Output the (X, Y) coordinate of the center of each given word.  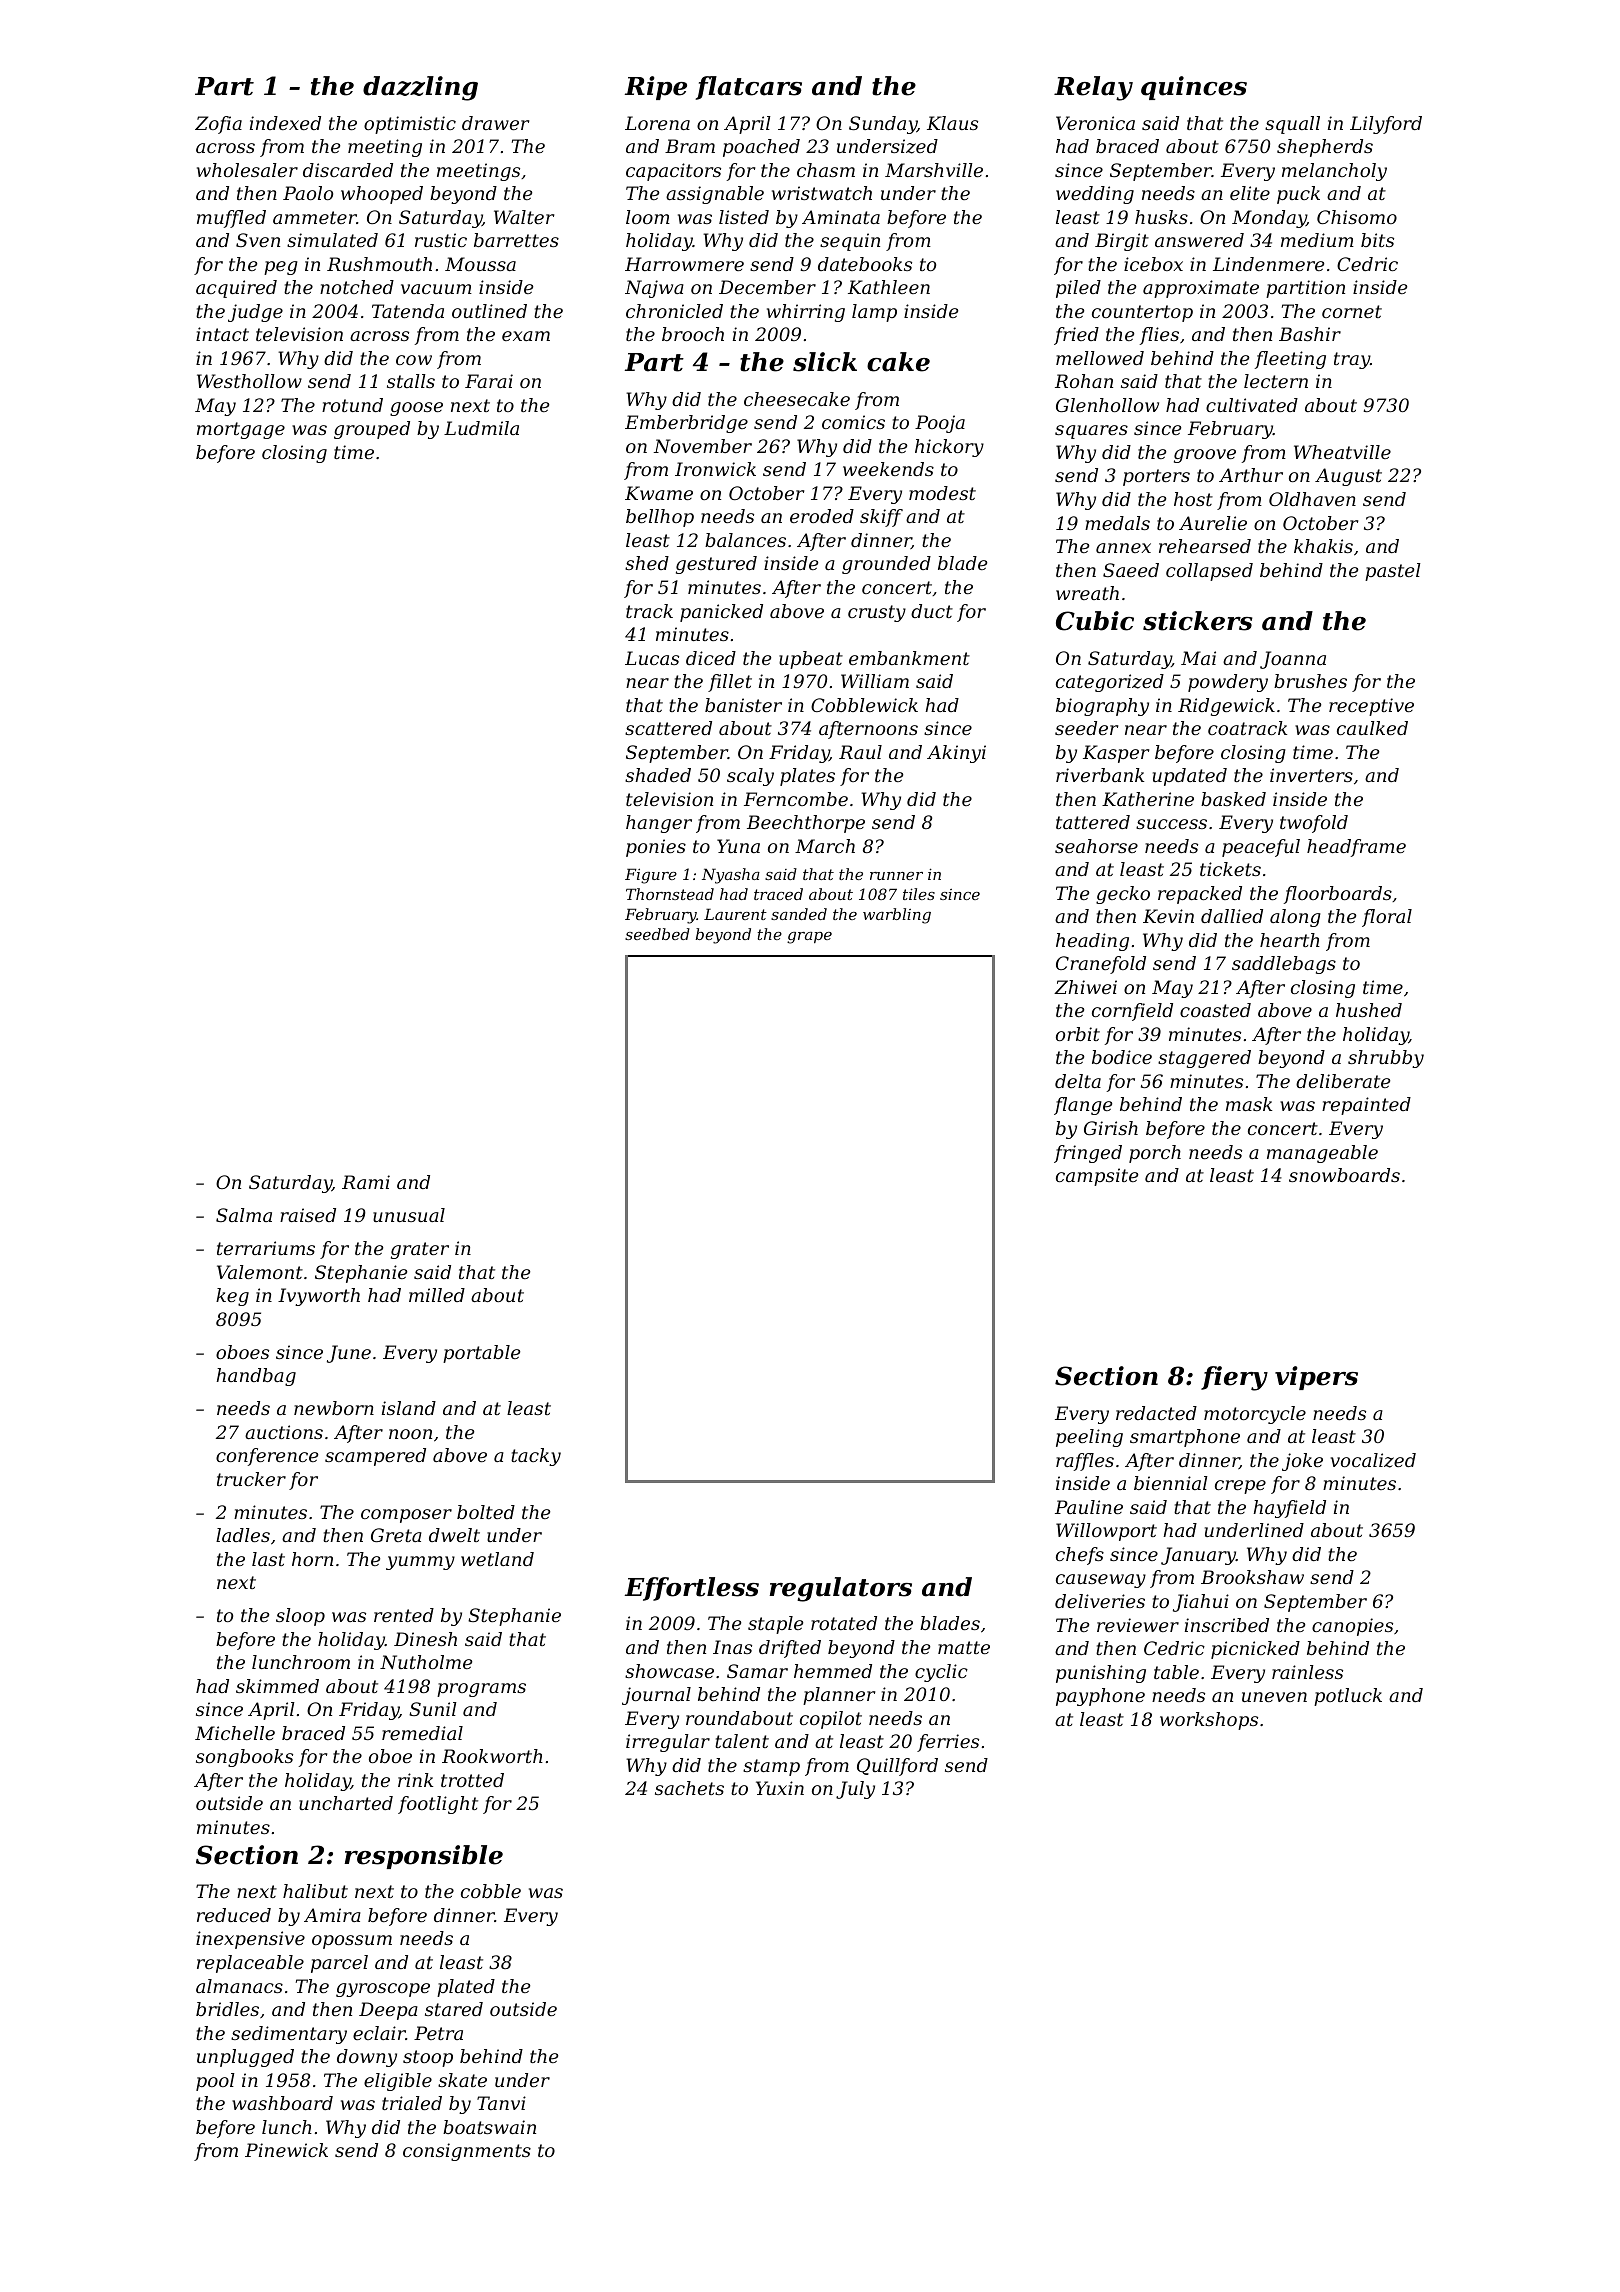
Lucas (652, 658)
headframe (1356, 848)
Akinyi (956, 754)
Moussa (480, 264)
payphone (1100, 1697)
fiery (1234, 1378)
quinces (1194, 88)
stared (454, 2009)
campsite (1097, 1177)
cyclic (941, 1673)
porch (1155, 1154)
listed (744, 217)
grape (809, 938)
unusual (409, 1215)
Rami (366, 1182)
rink (415, 1780)
